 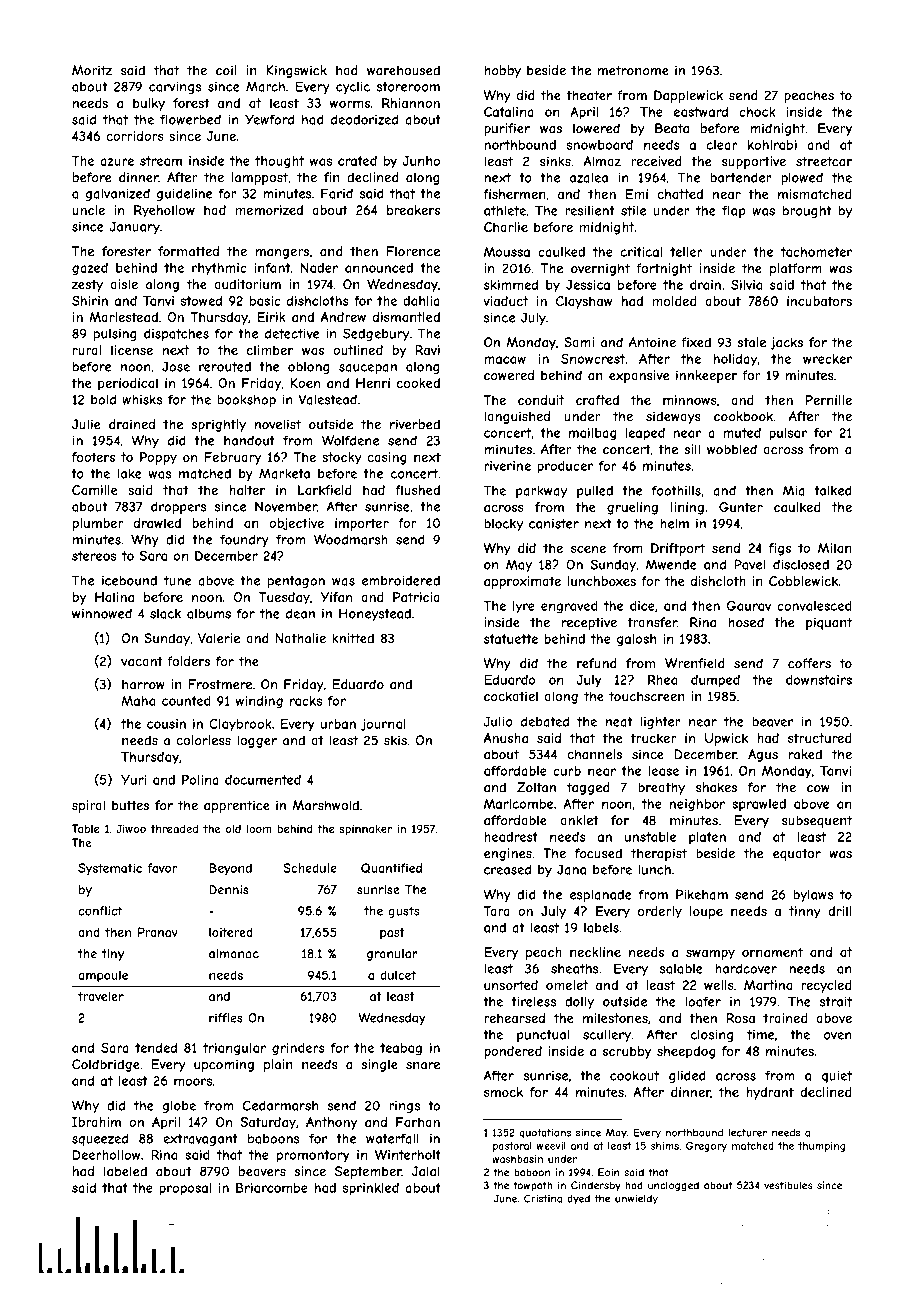 What do you see at coordinates (102, 613) in the image?
I see `winnowed` at bounding box center [102, 613].
